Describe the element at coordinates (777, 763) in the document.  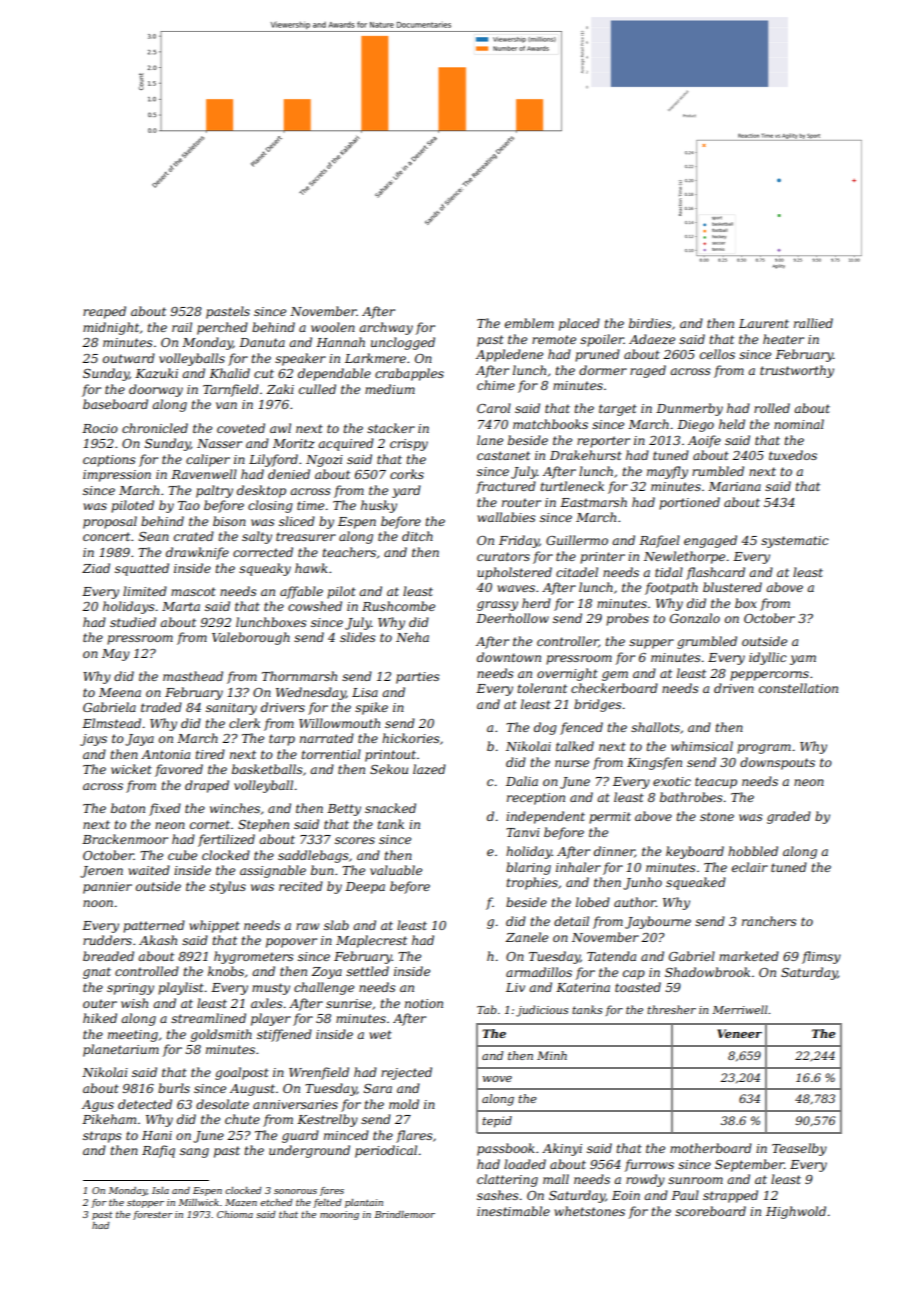
I see `downspouts` at that location.
